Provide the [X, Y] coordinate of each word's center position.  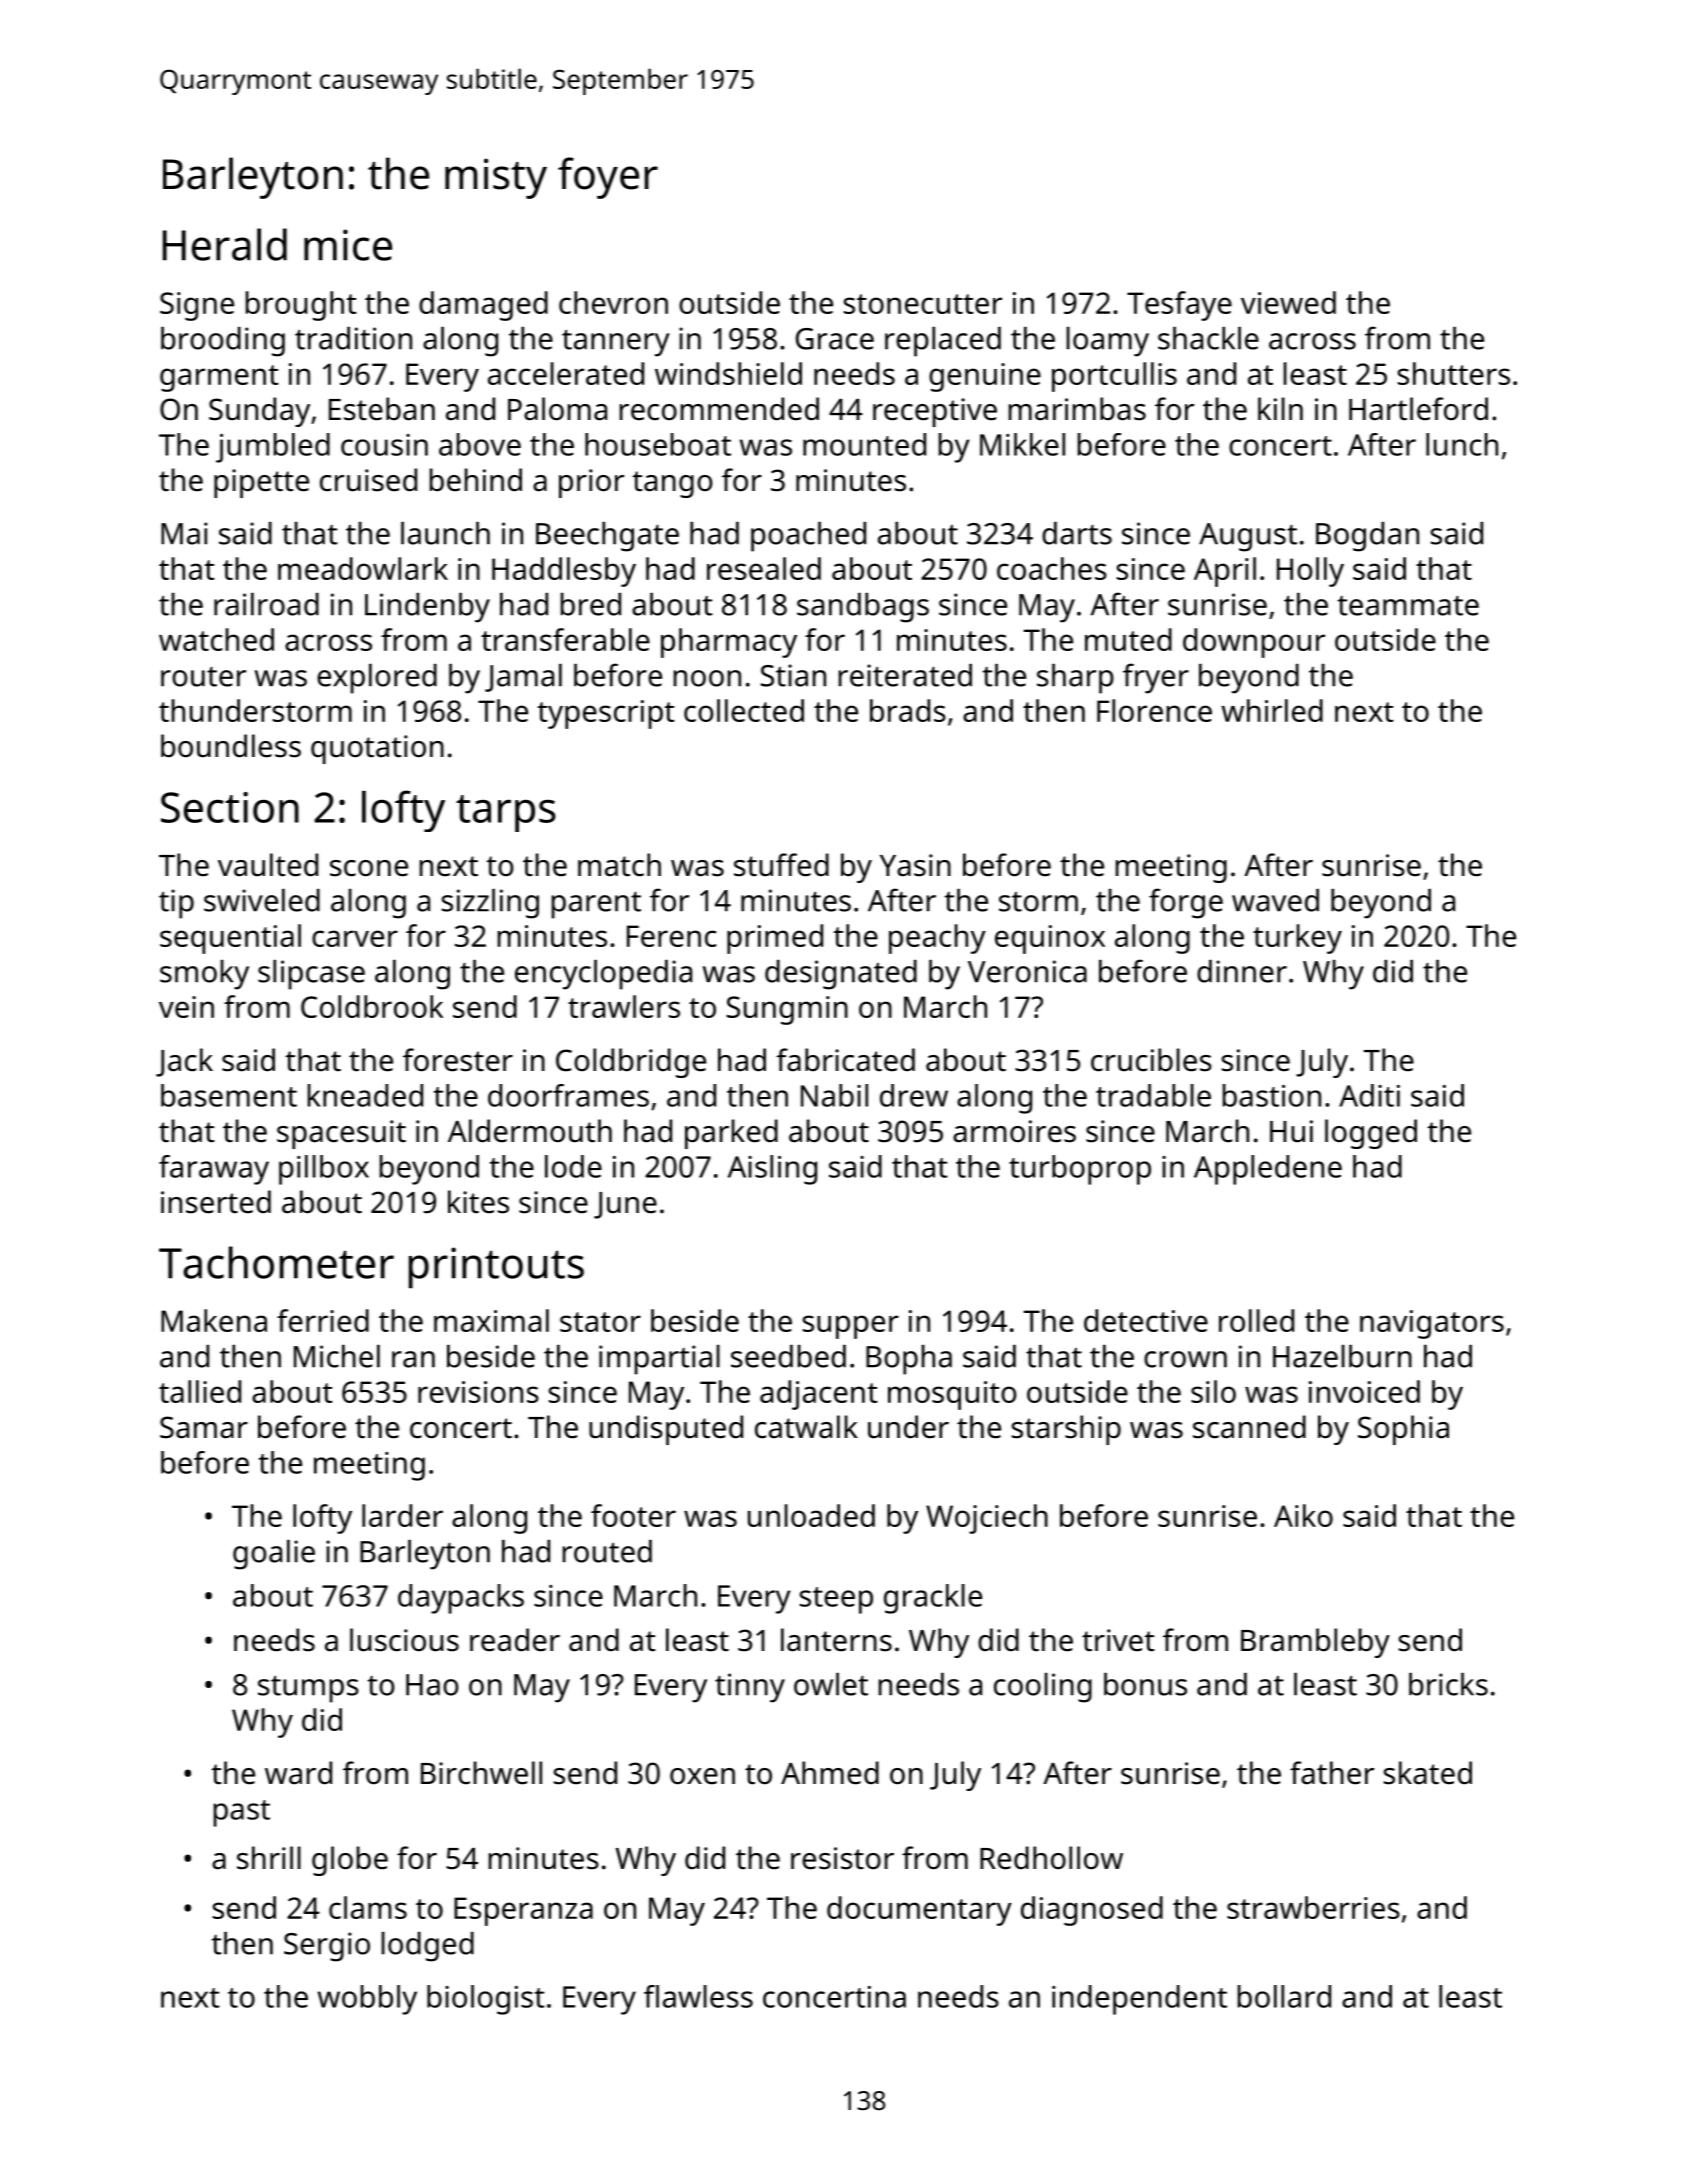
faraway [214, 1170]
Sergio [327, 1947]
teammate [1408, 606]
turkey [1297, 939]
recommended [719, 409]
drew [914, 1095]
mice [348, 245]
